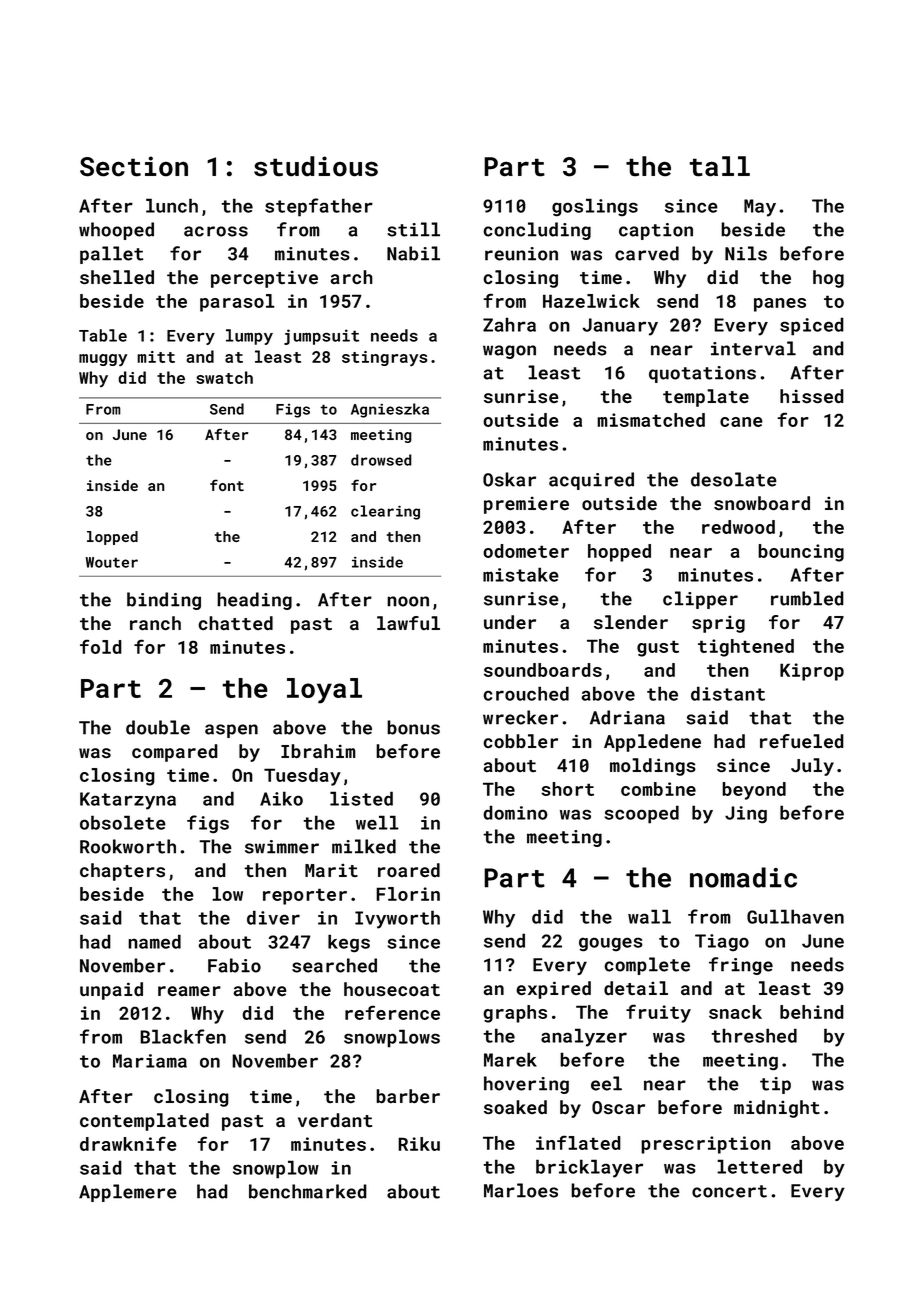 This screenshot has height=1311, width=924. What do you see at coordinates (390, 410) in the screenshot?
I see `Agnieszka` at bounding box center [390, 410].
